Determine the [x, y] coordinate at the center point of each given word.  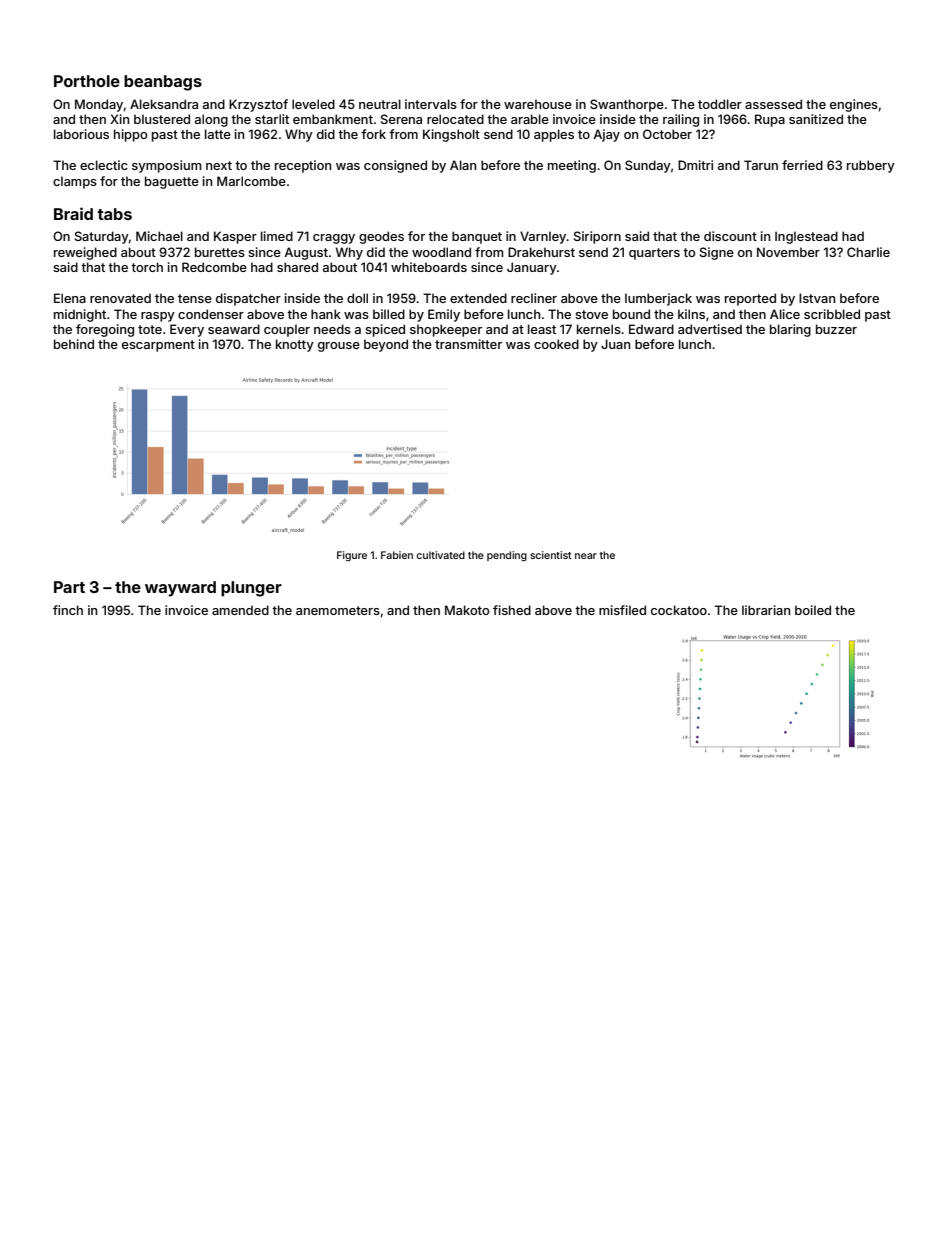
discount [730, 236]
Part [69, 587]
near [586, 556]
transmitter [468, 344]
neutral [380, 104]
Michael [159, 236]
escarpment [158, 346]
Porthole [87, 81]
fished [512, 610]
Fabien [397, 555]
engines [854, 105]
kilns [691, 314]
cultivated [441, 555]
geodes [381, 237]
